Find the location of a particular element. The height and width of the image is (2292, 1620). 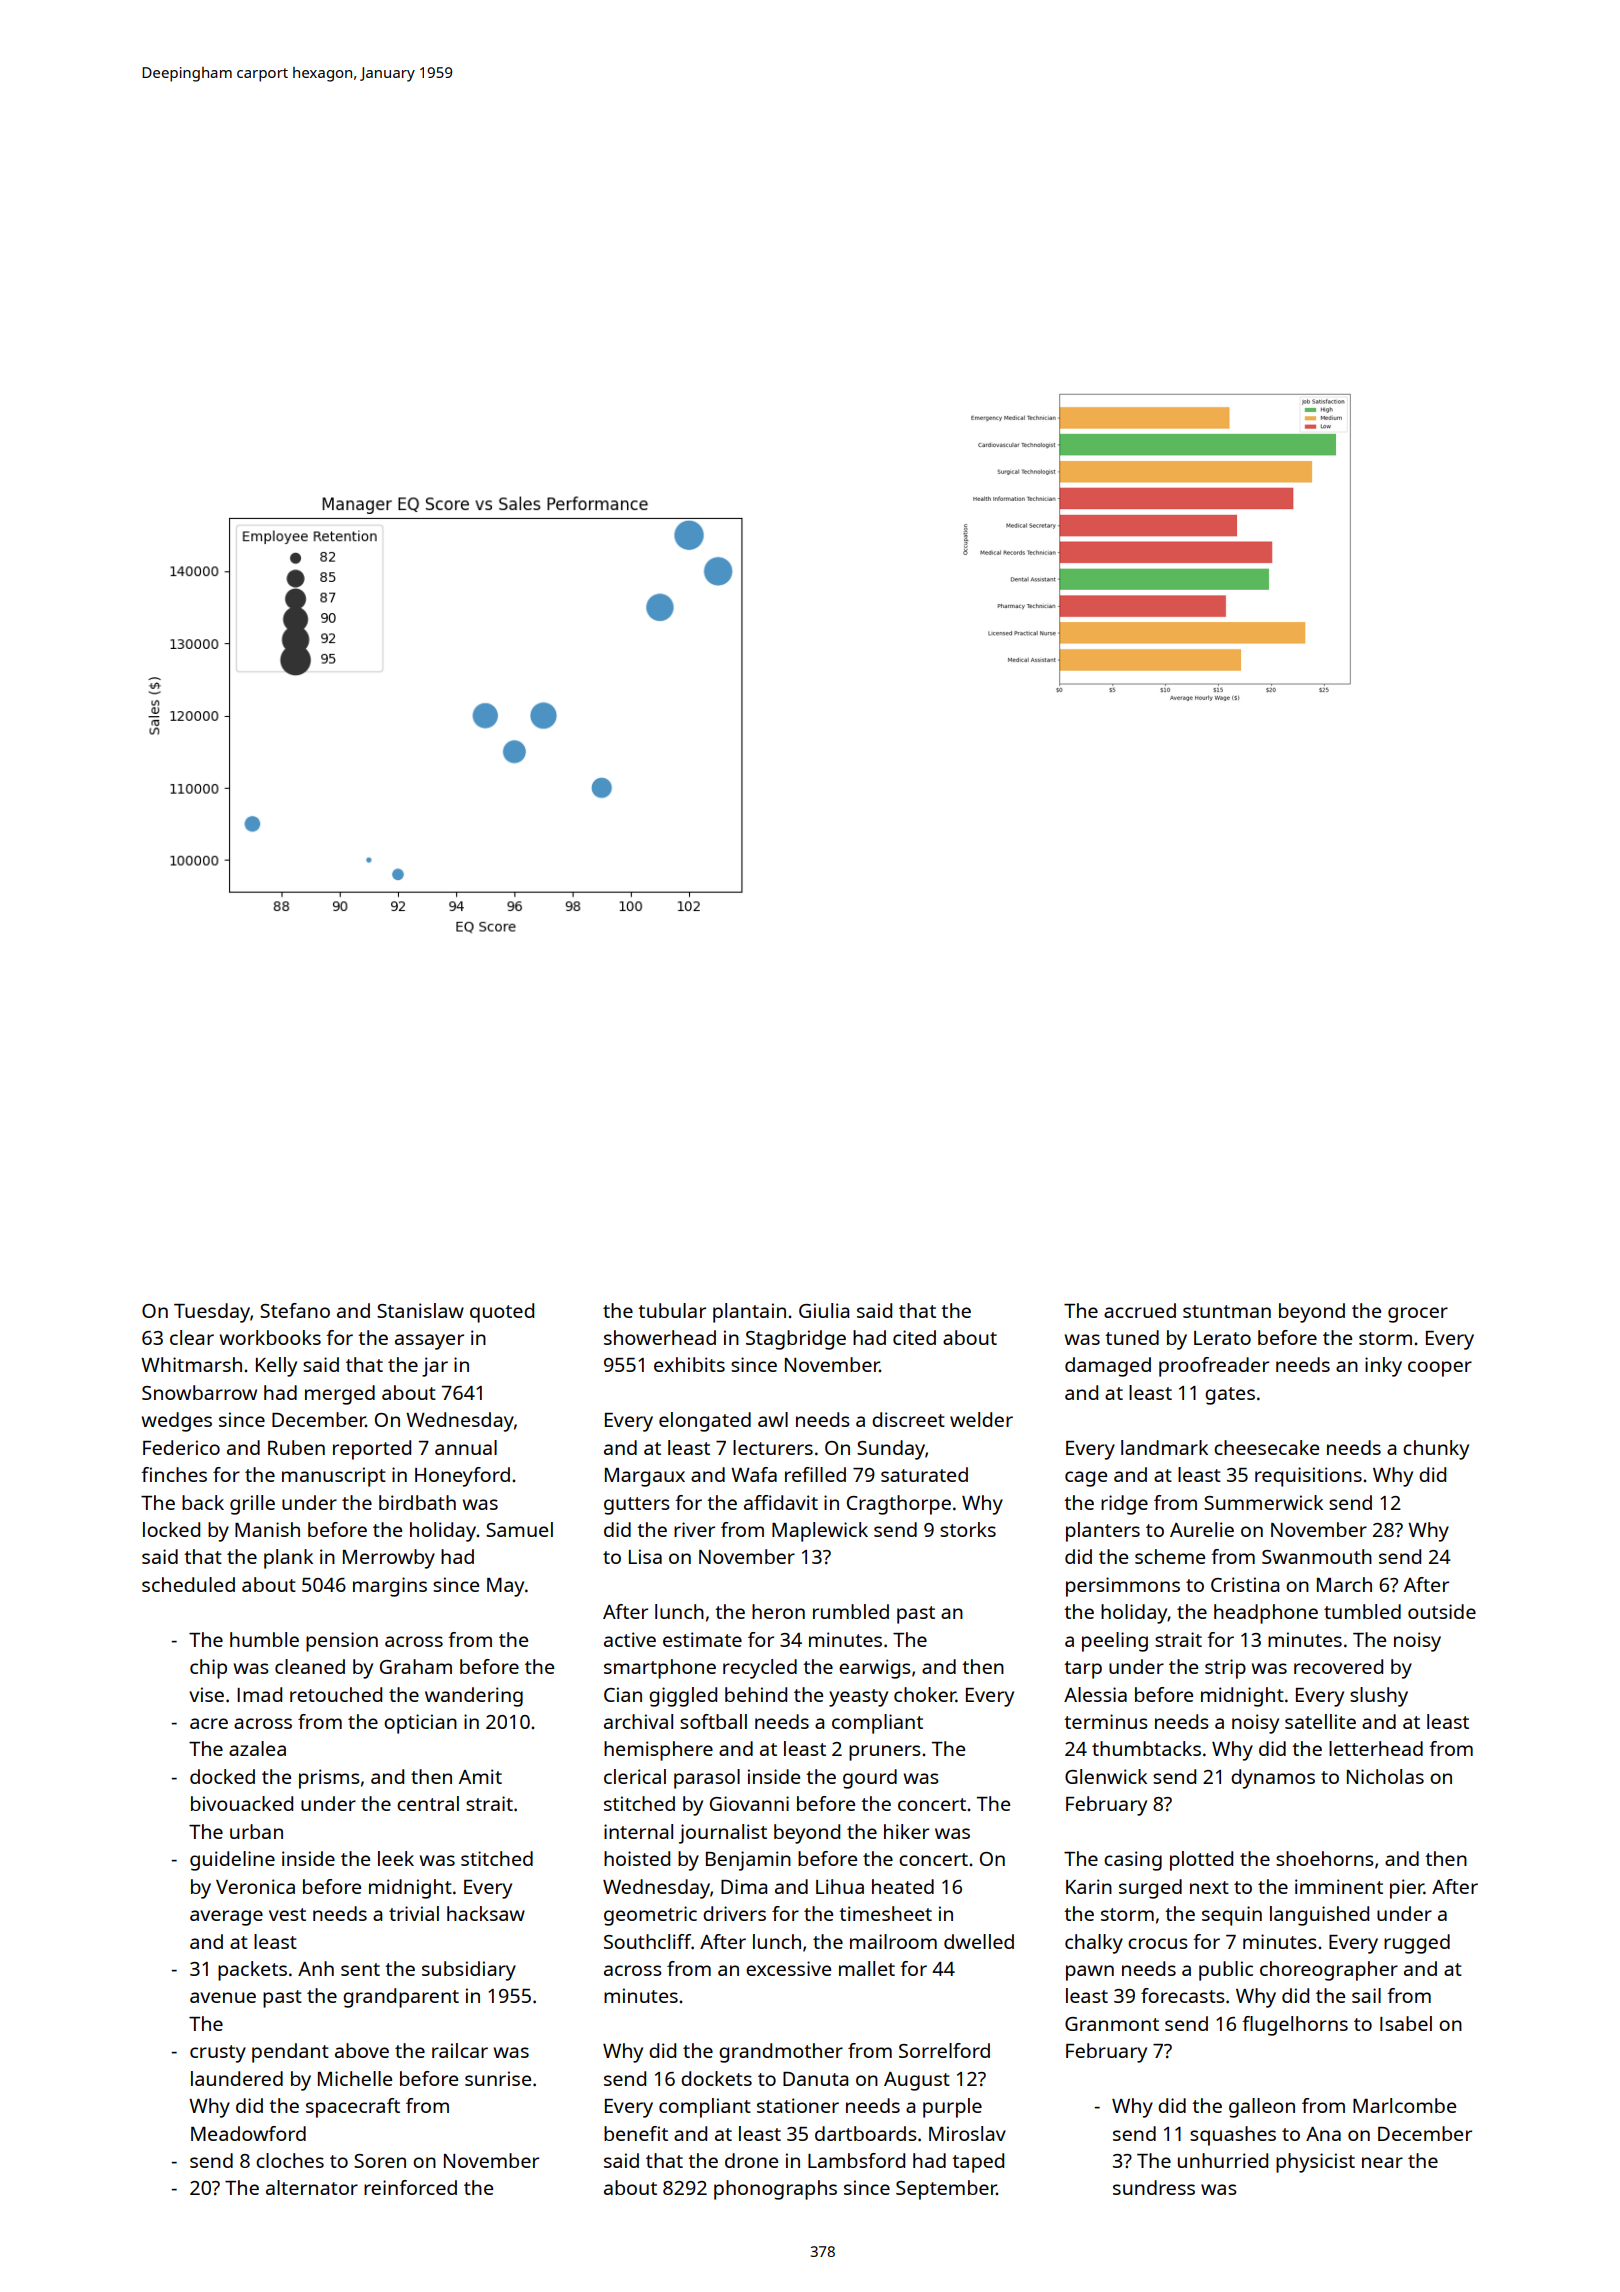

avenue is located at coordinates (223, 1997).
